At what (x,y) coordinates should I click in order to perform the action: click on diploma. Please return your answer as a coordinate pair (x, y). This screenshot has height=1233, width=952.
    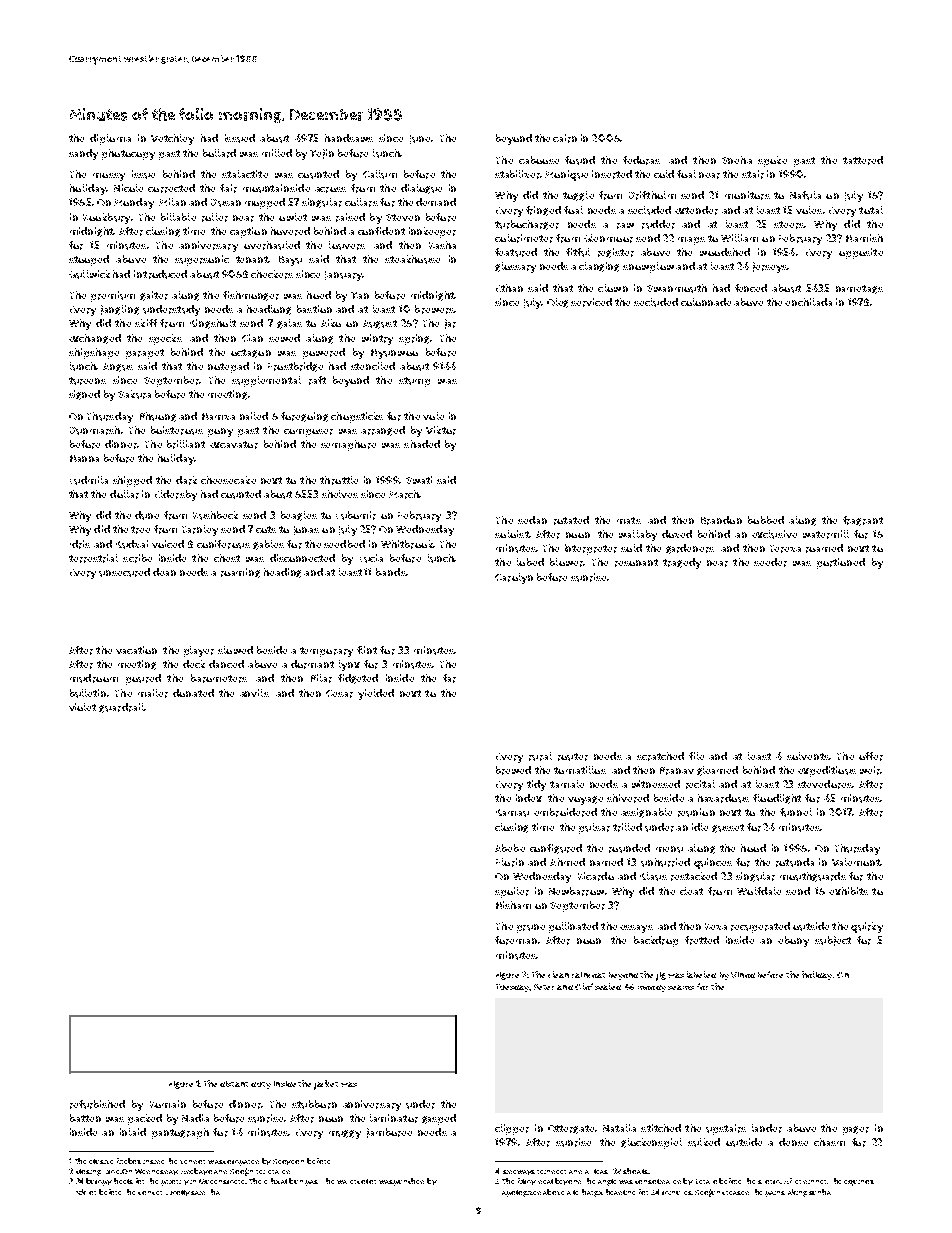
    Looking at the image, I should click on (110, 139).
